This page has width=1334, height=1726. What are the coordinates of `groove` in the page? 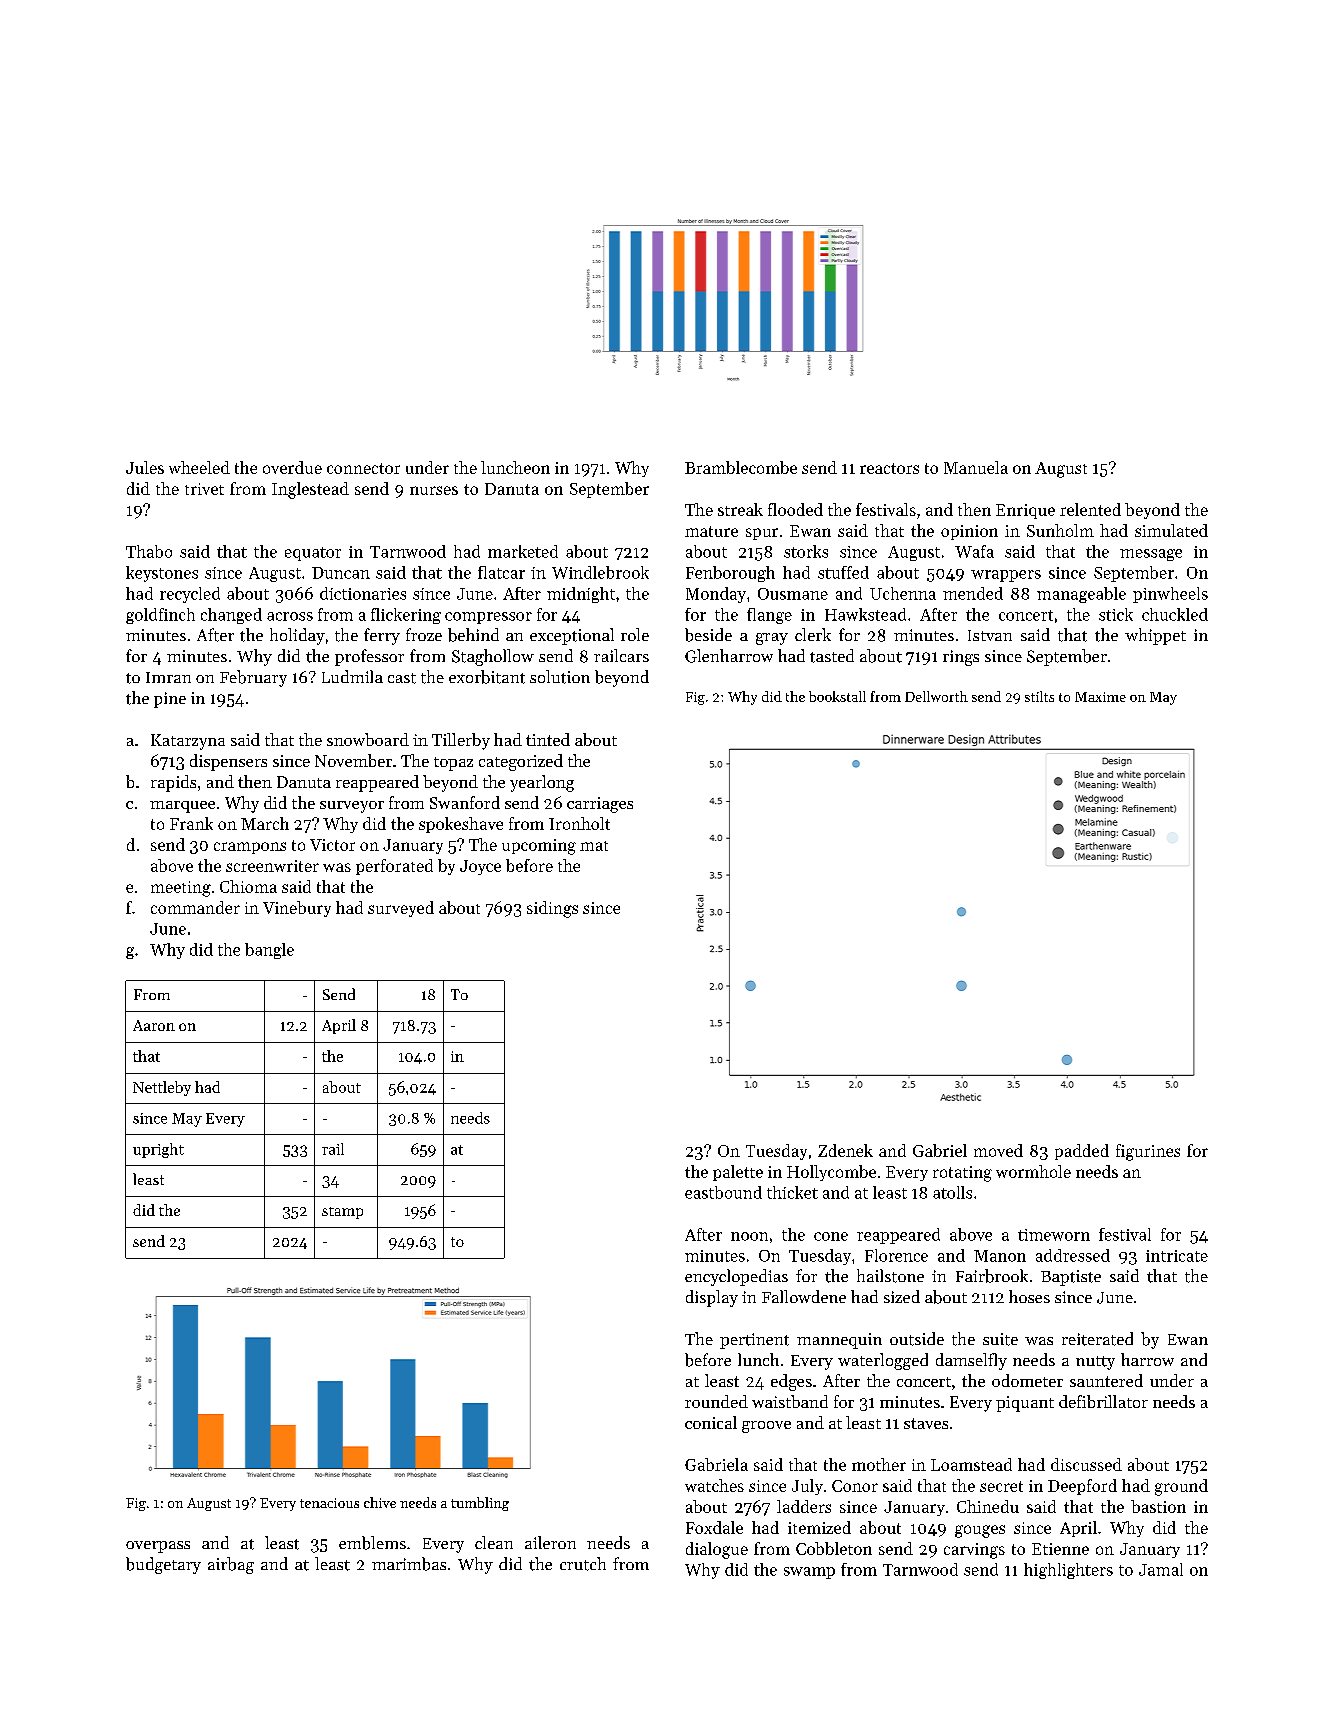 It's located at (766, 1427).
